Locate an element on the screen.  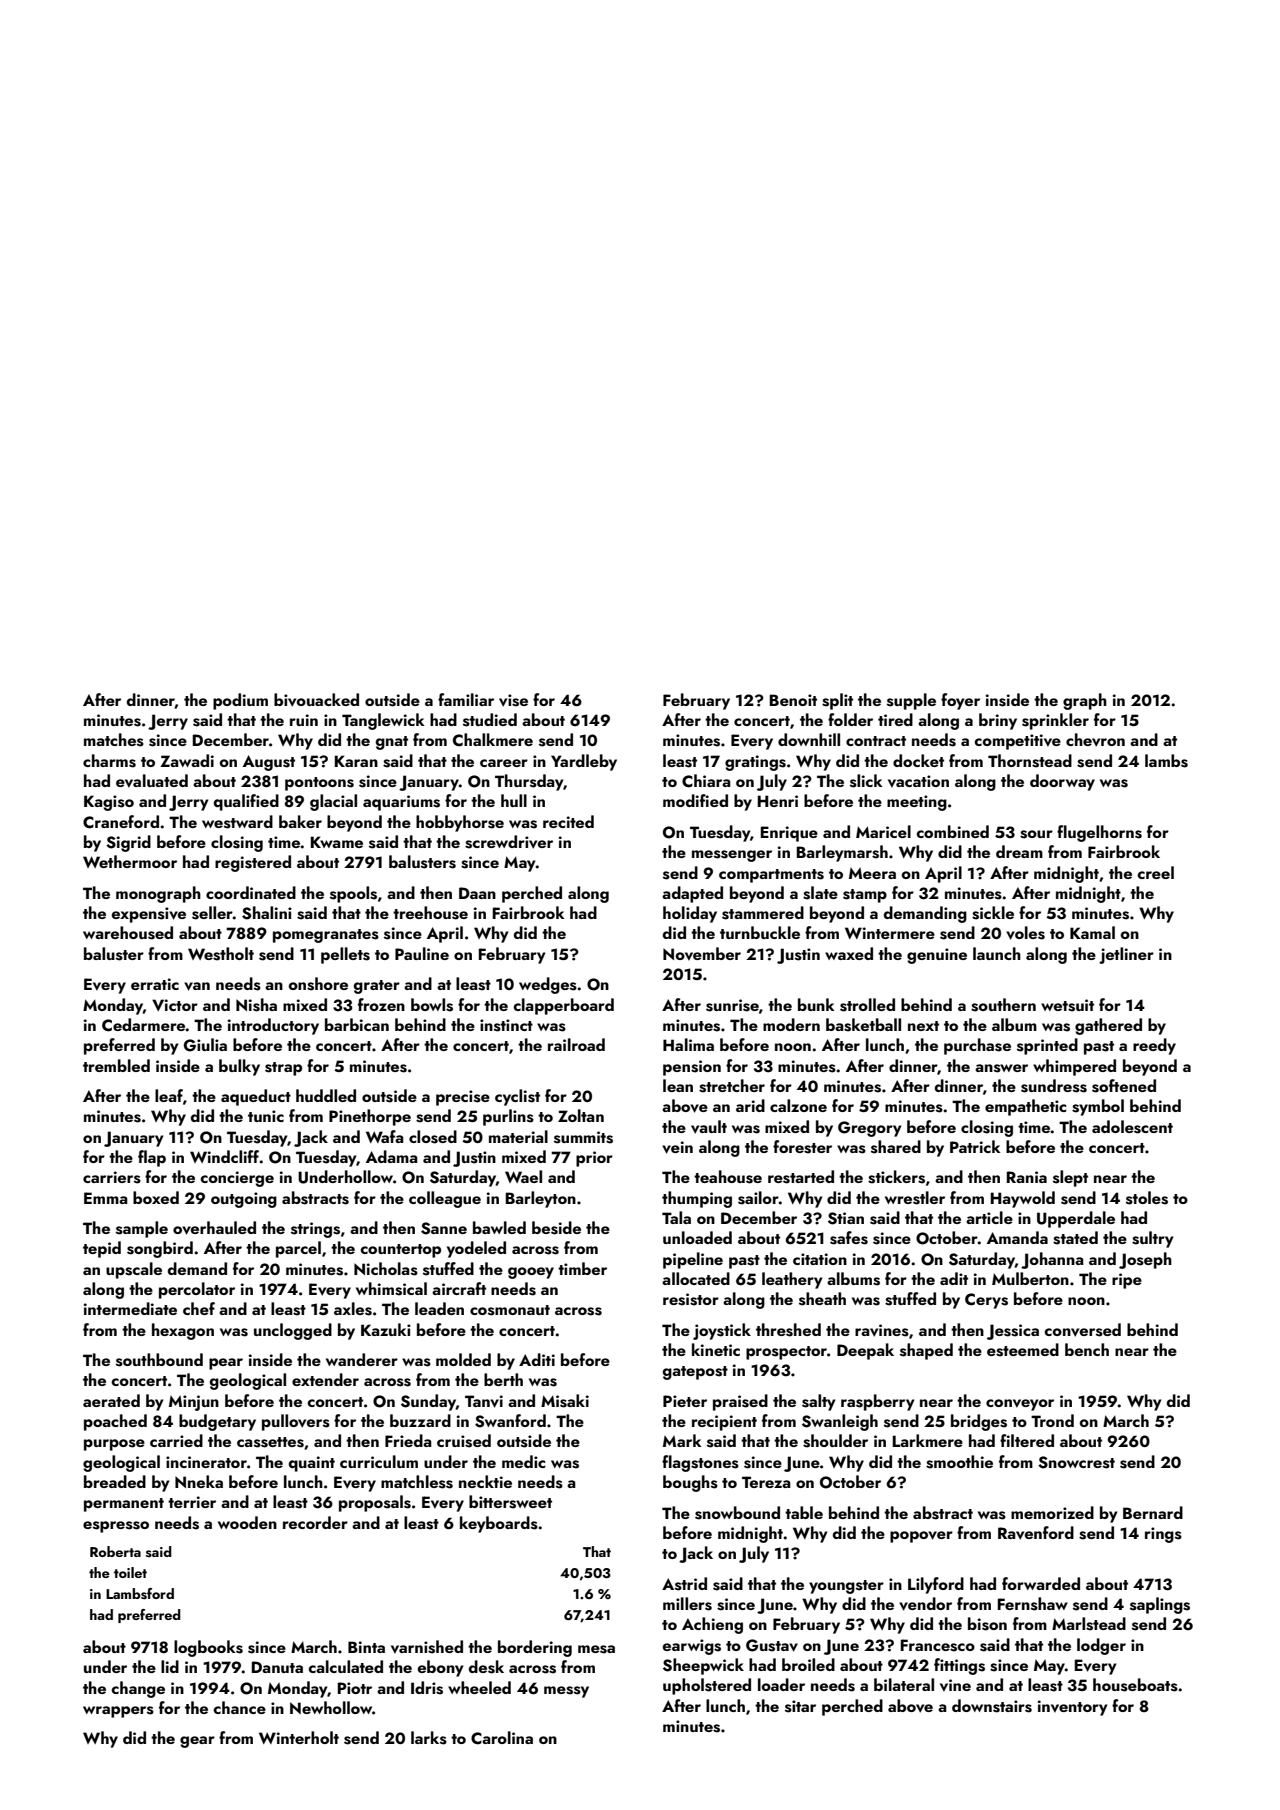
flap is located at coordinates (152, 1158).
